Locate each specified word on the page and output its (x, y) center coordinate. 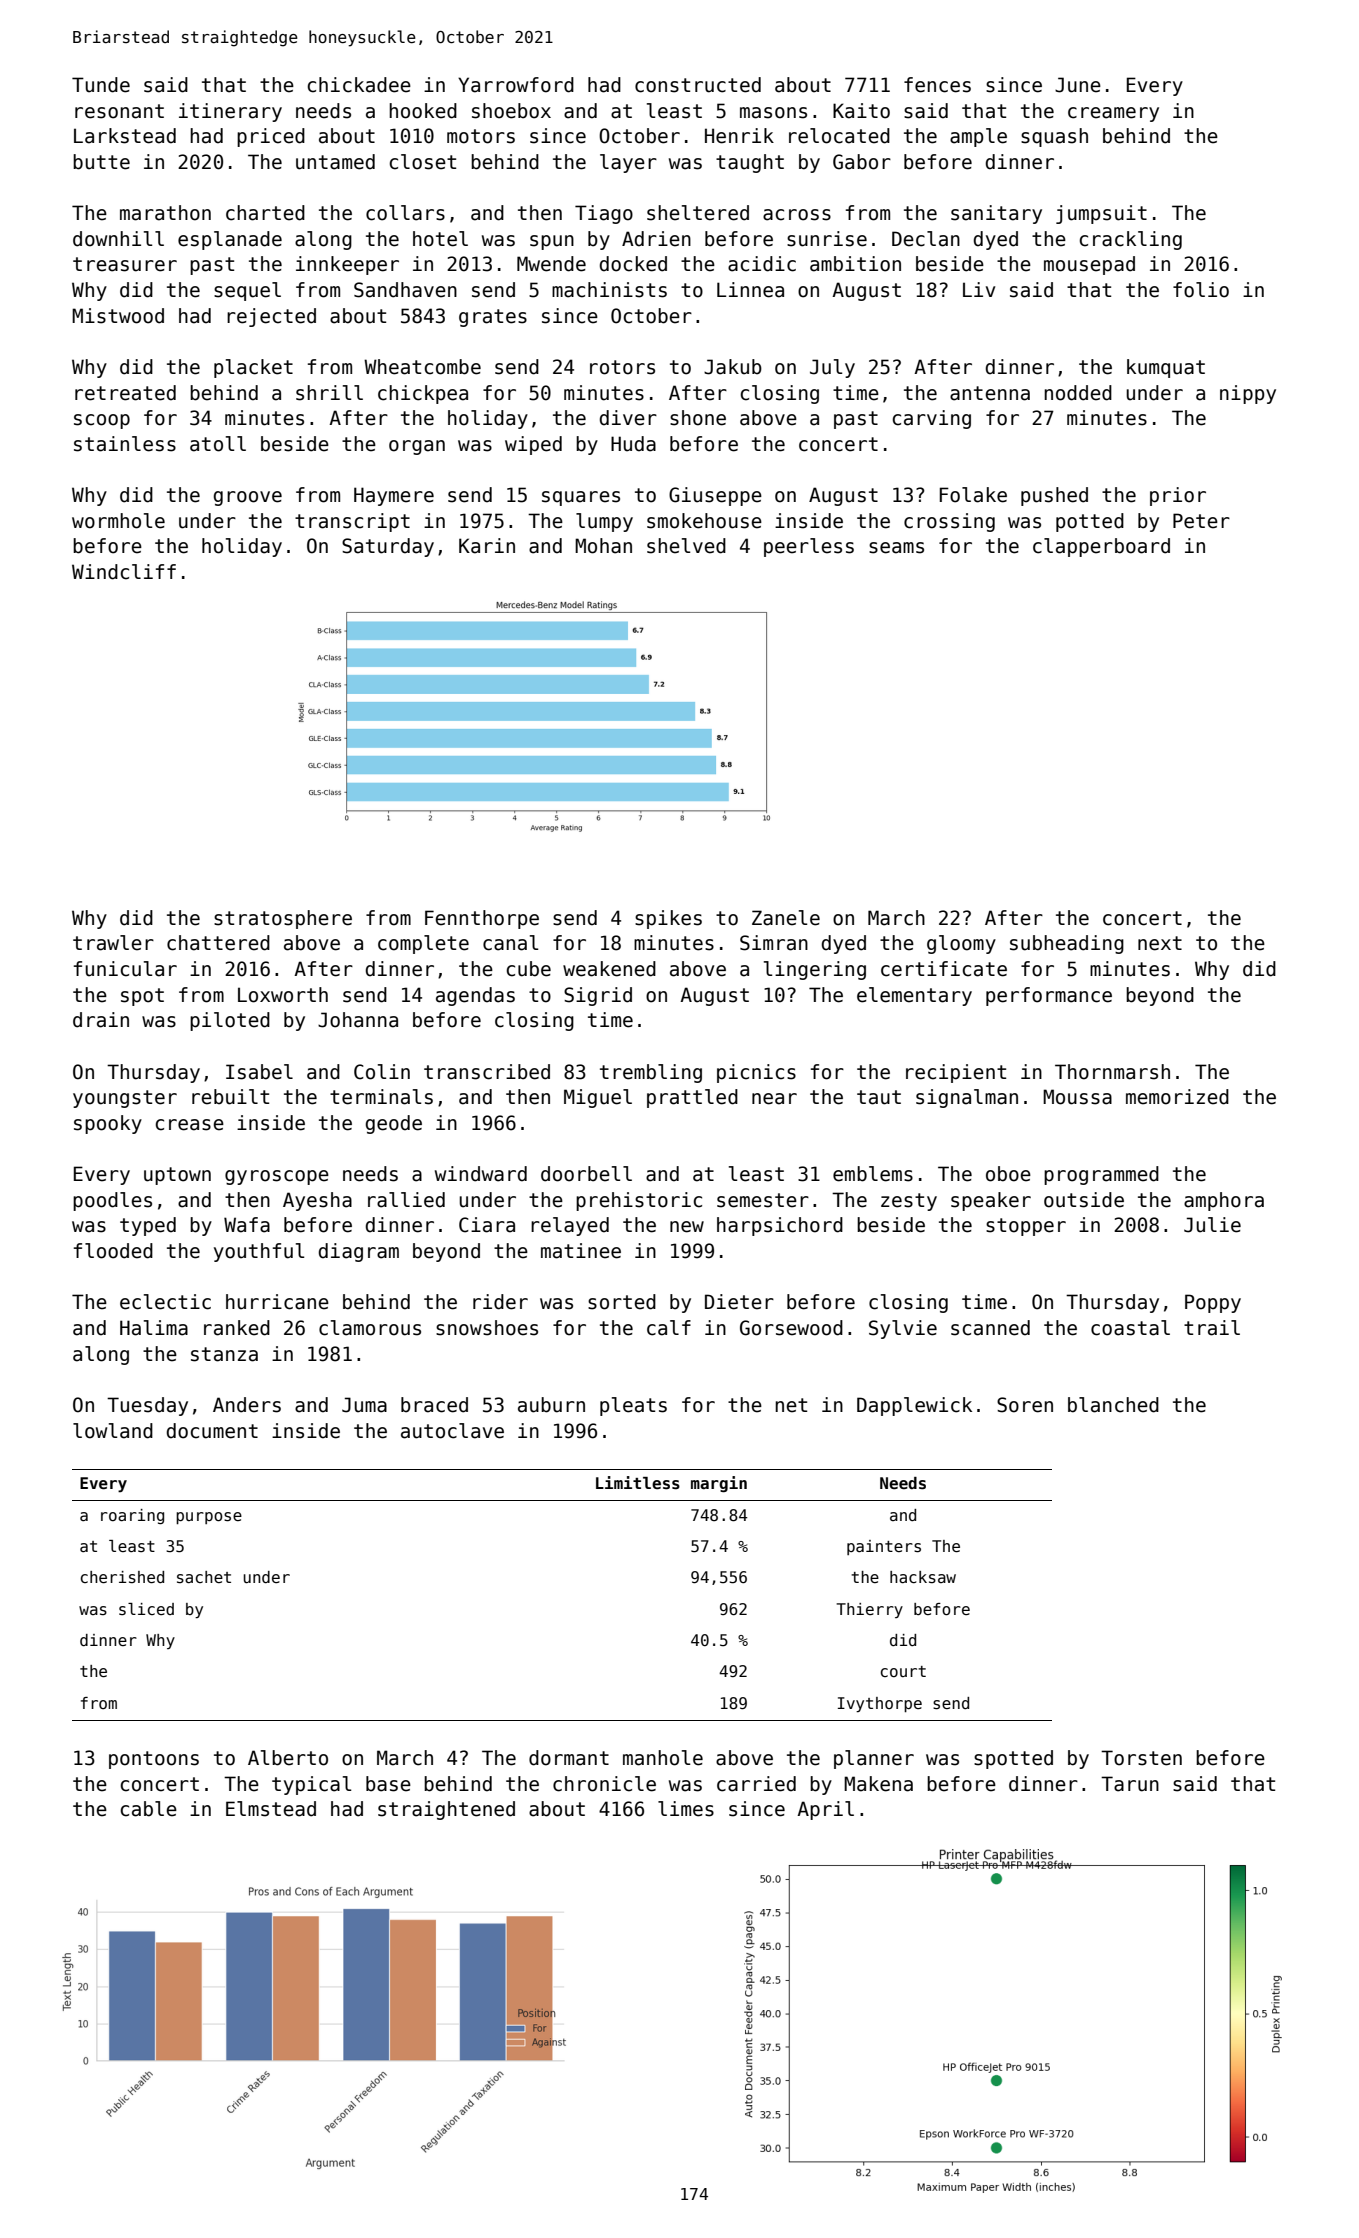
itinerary (230, 112)
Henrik (739, 136)
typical (311, 1785)
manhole (663, 1758)
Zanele (786, 918)
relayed (570, 1226)
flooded (113, 1251)
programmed (1101, 1175)
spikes (668, 919)
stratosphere (283, 919)
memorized (1177, 1097)
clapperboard (1101, 547)
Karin (487, 546)
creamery (1113, 114)
